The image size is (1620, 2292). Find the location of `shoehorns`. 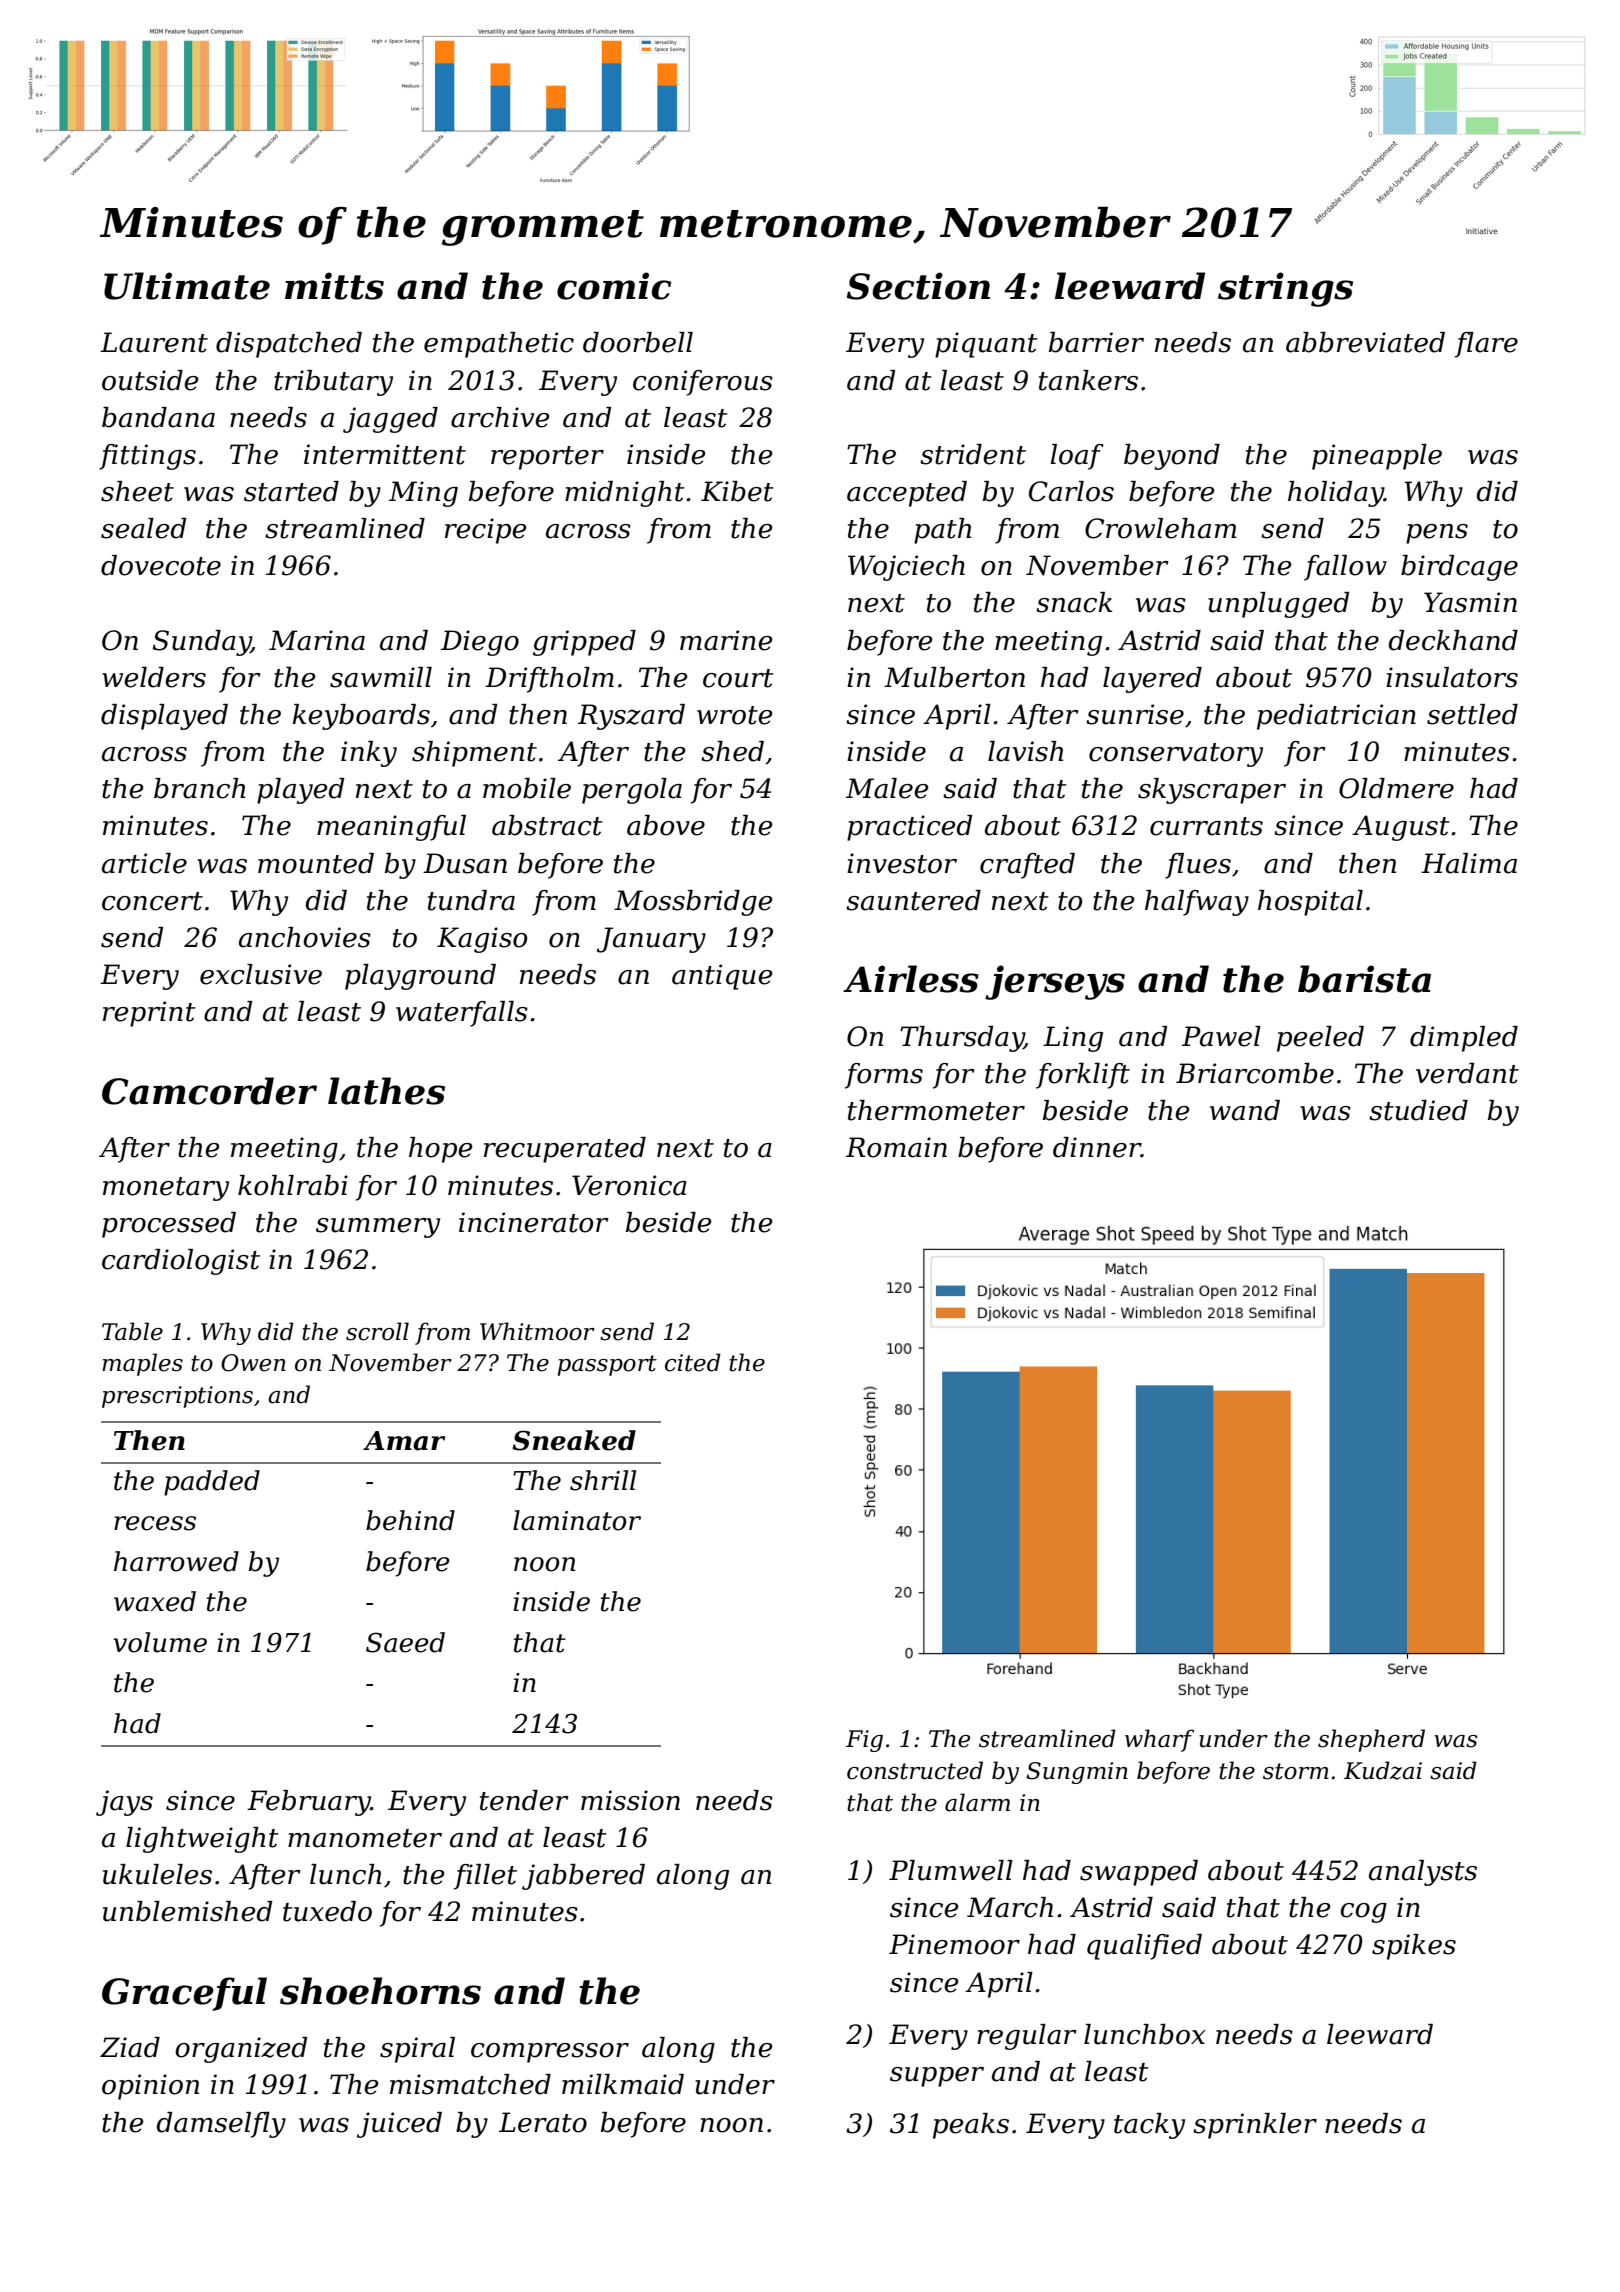

shoehorns is located at coordinates (380, 1991).
